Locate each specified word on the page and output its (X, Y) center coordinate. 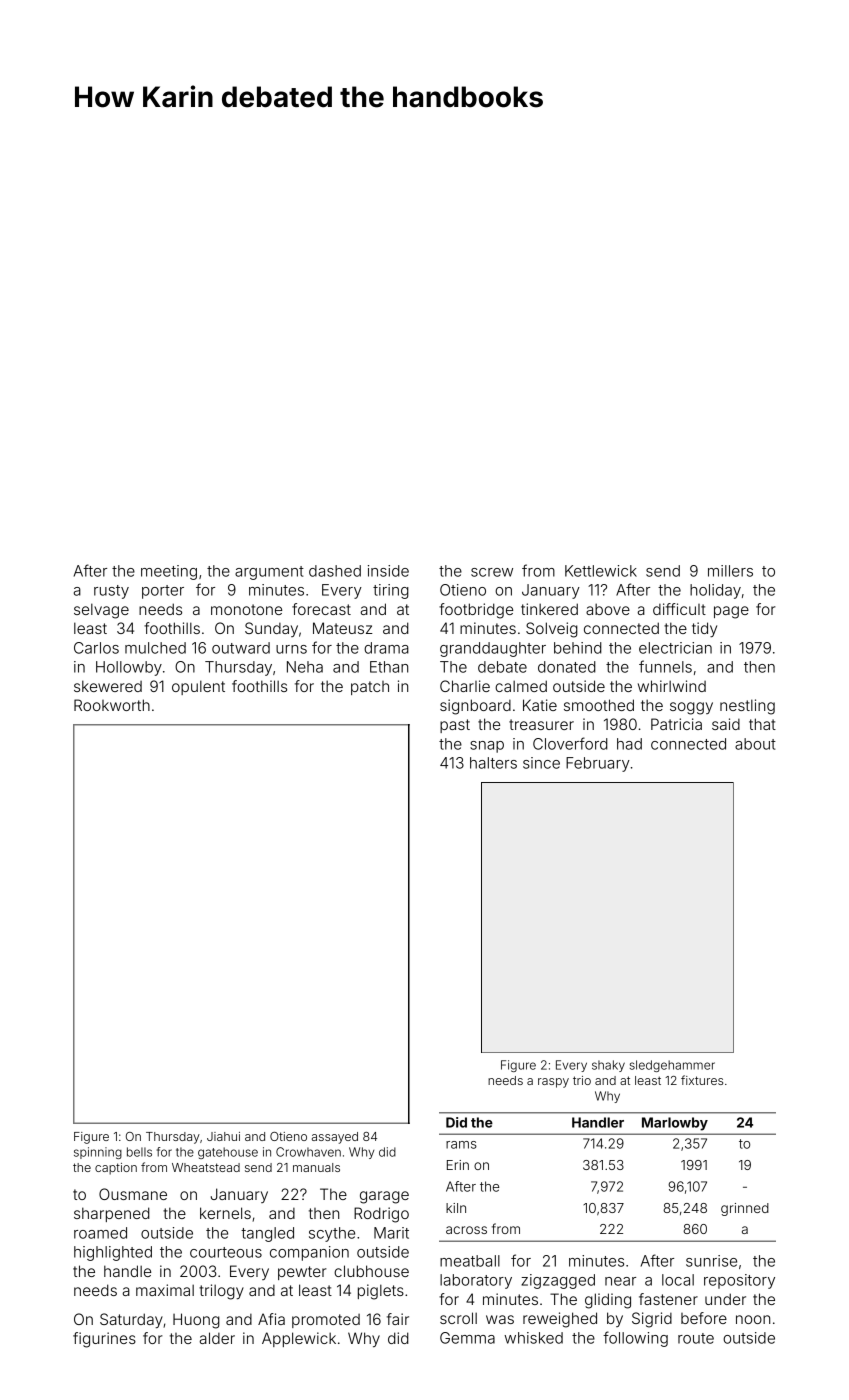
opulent (198, 687)
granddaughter (493, 649)
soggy (691, 708)
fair (398, 1319)
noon (753, 1319)
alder (217, 1338)
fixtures (702, 1080)
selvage (101, 611)
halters (493, 763)
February (598, 764)
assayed (335, 1138)
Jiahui (223, 1136)
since (541, 763)
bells (139, 1152)
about (755, 744)
